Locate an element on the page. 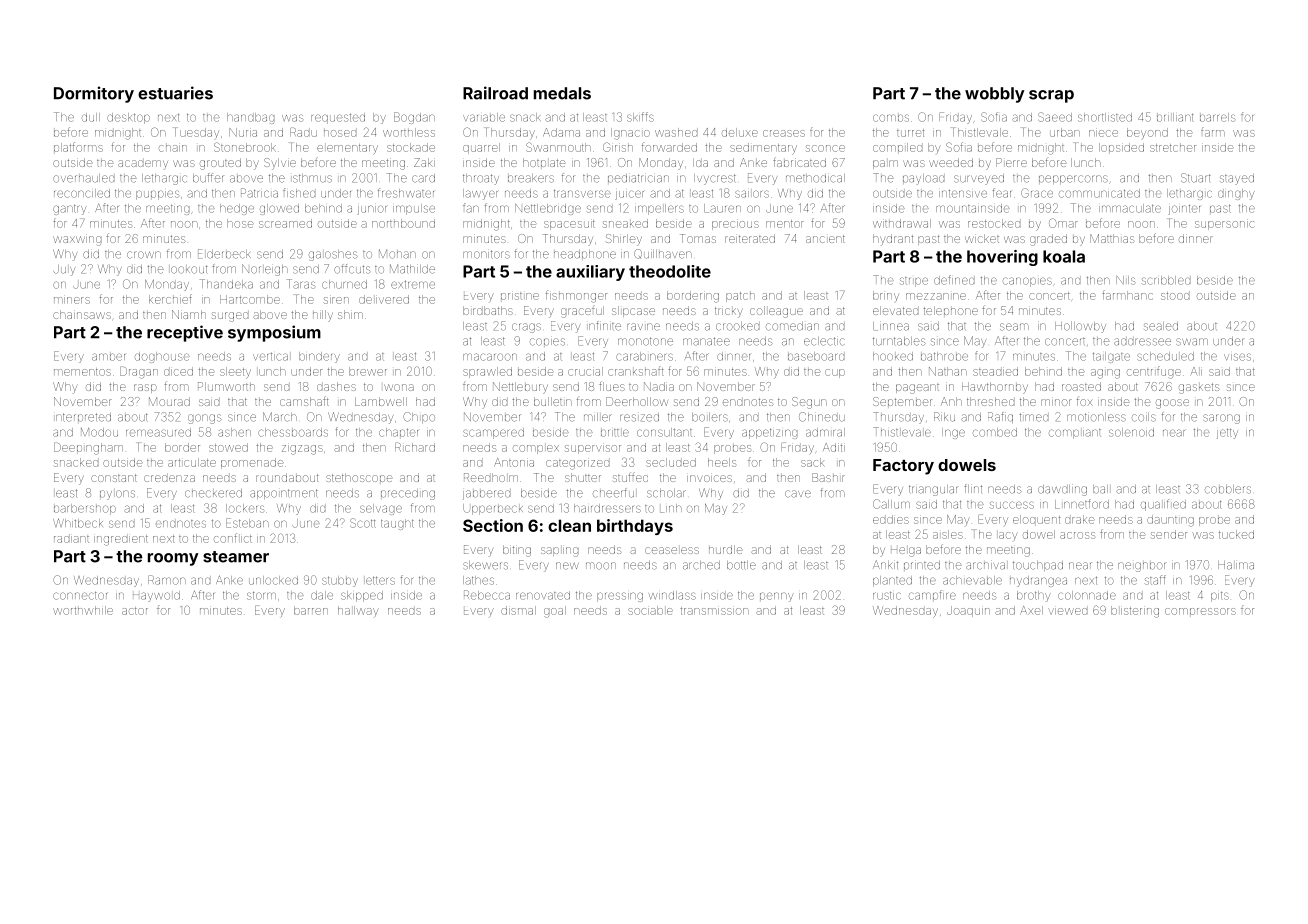  scrap is located at coordinates (1051, 96).
